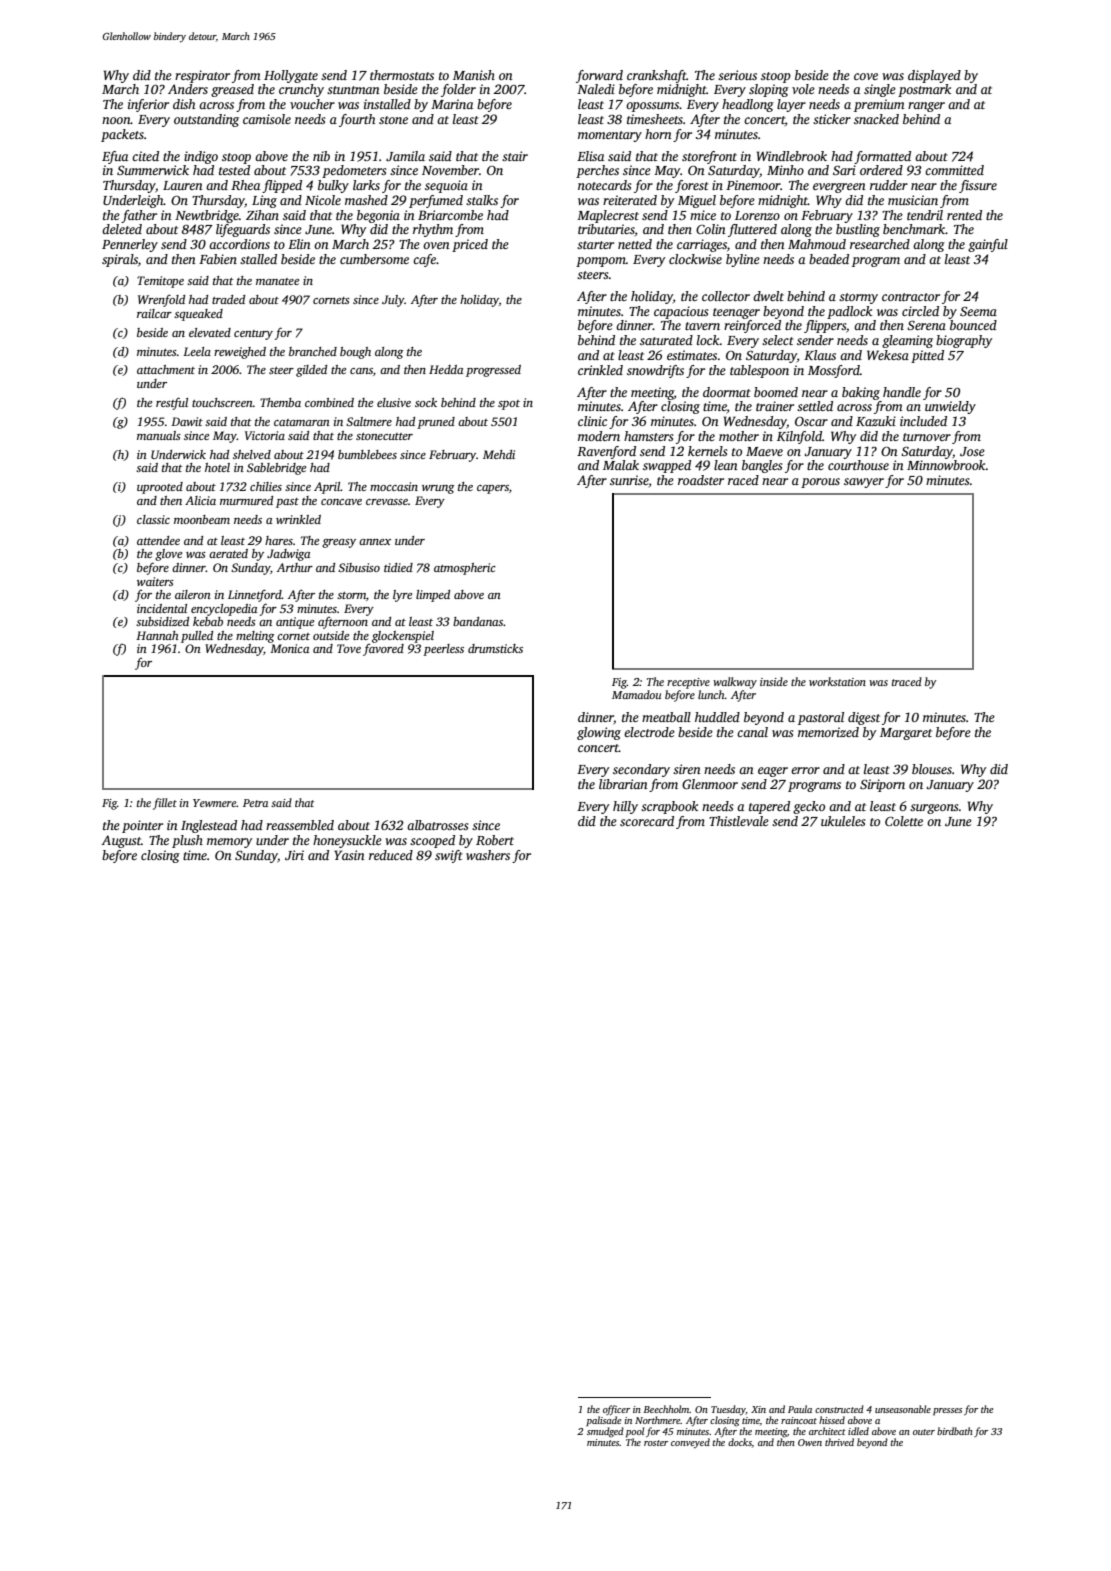 The width and height of the document is (1111, 1571). What do you see at coordinates (828, 732) in the document?
I see `memorized` at bounding box center [828, 732].
